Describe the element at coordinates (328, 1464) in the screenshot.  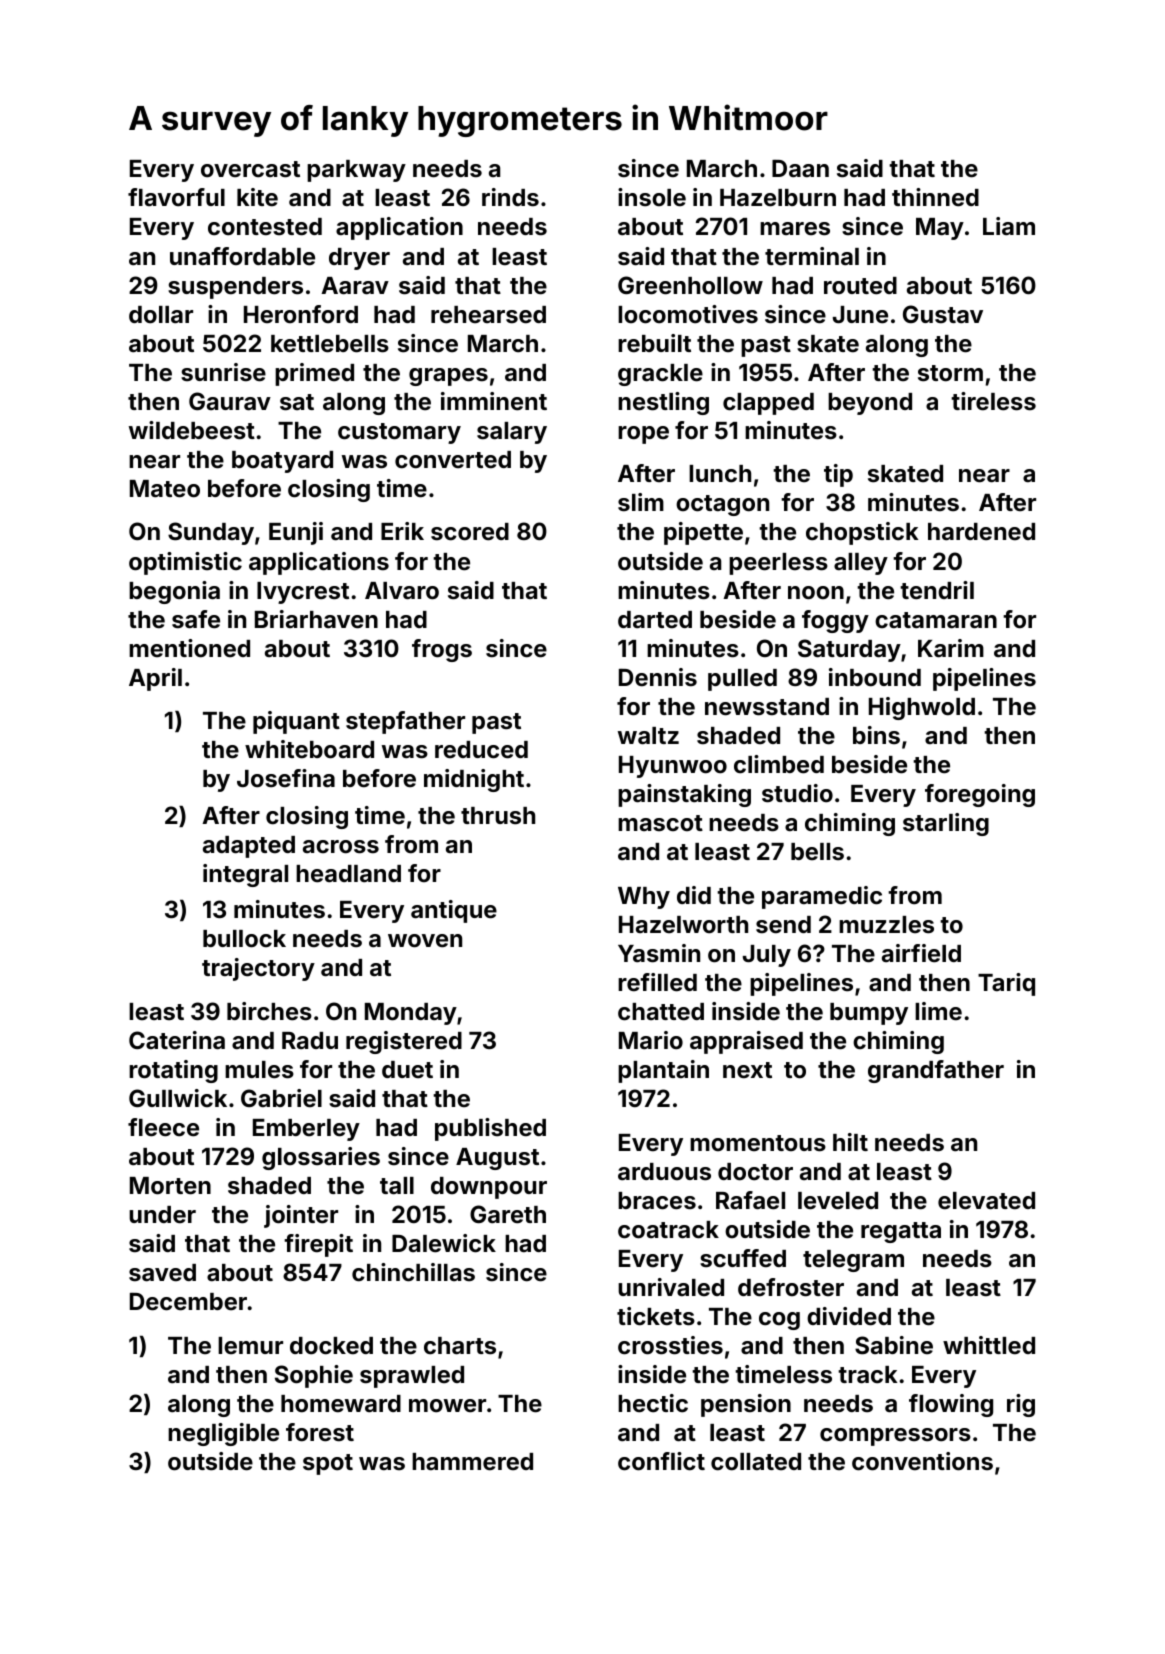
I see `spot` at that location.
